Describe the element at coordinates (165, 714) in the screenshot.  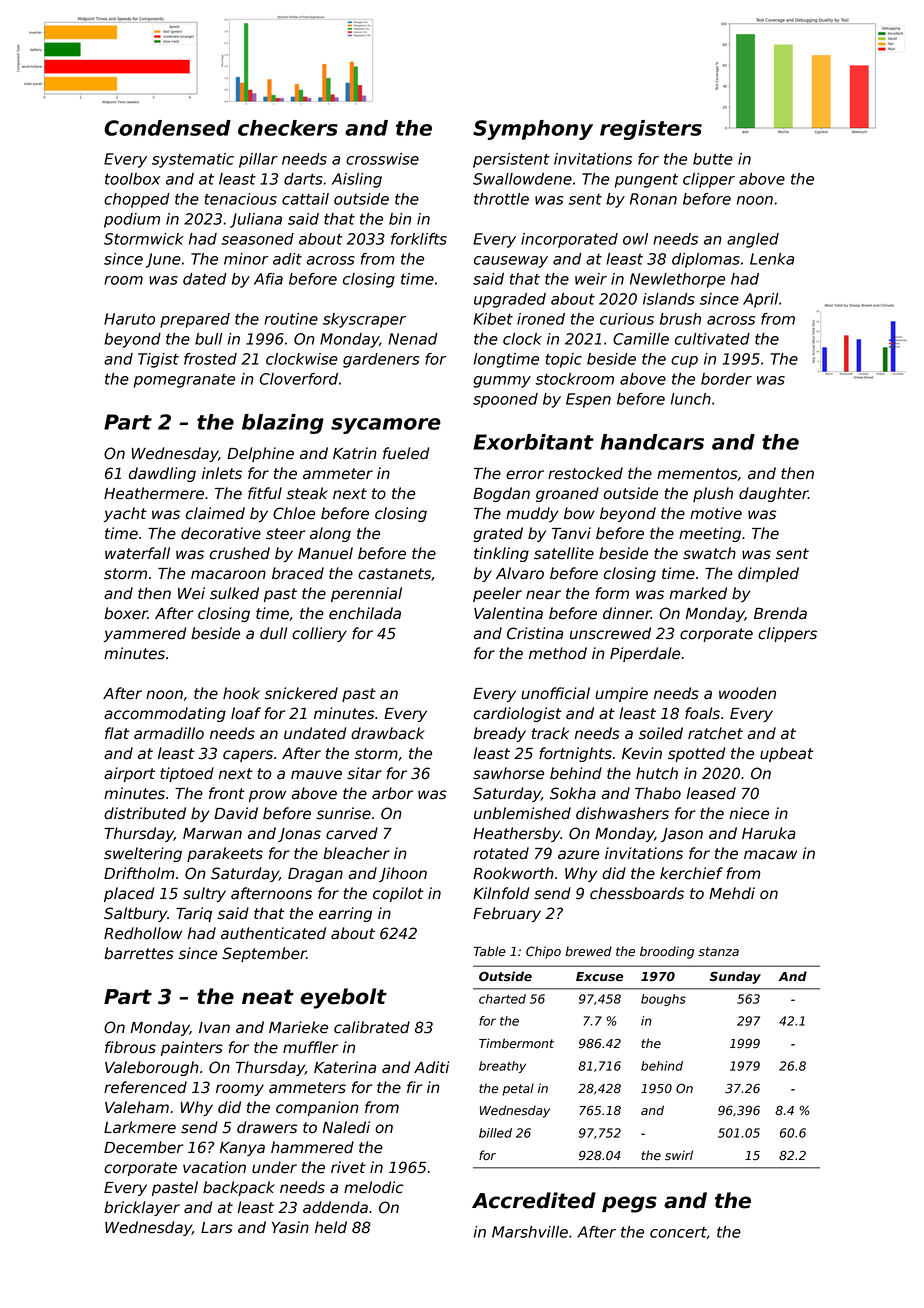
I see `accommodating` at that location.
